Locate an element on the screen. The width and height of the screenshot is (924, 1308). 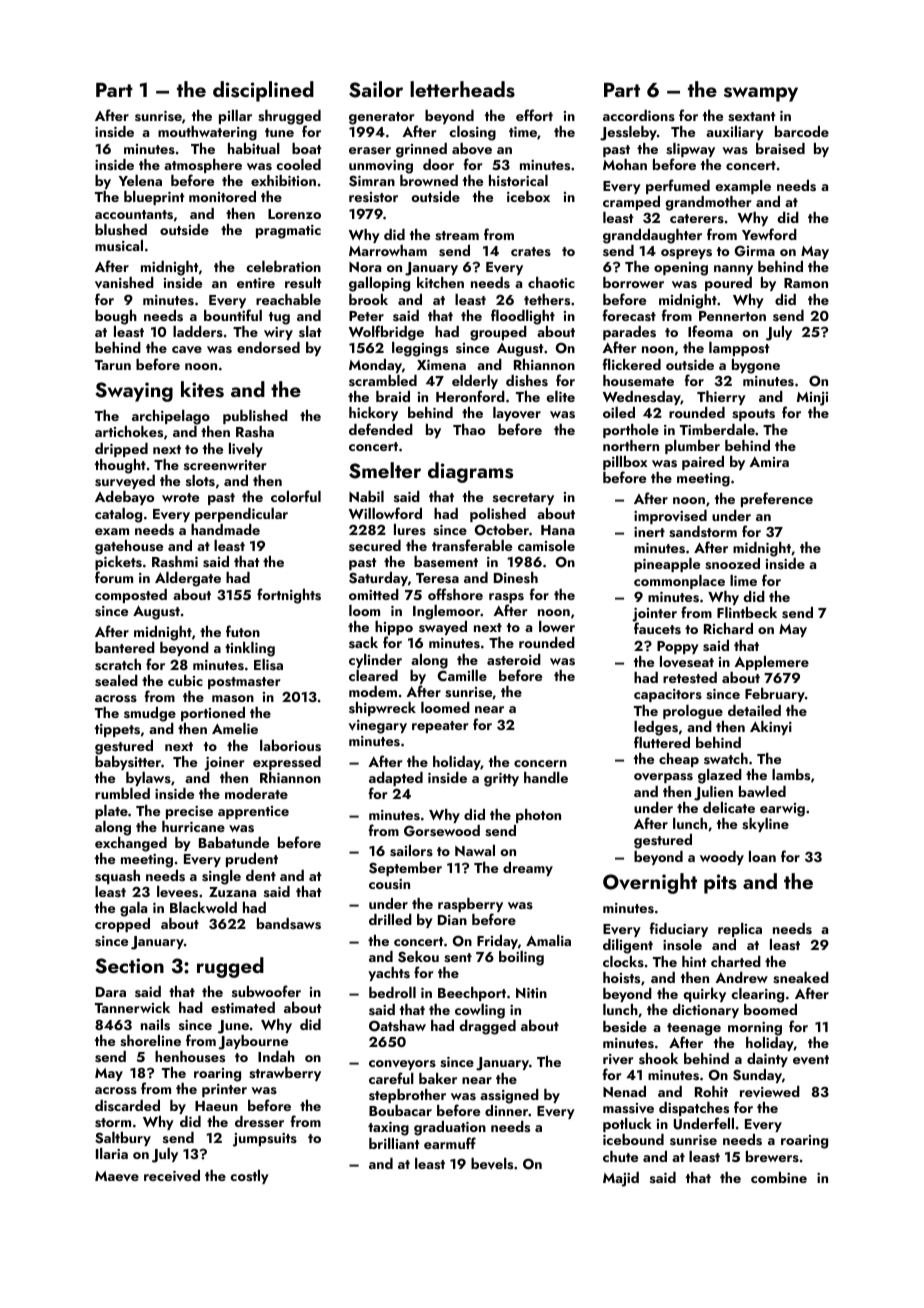
Minji is located at coordinates (812, 399).
